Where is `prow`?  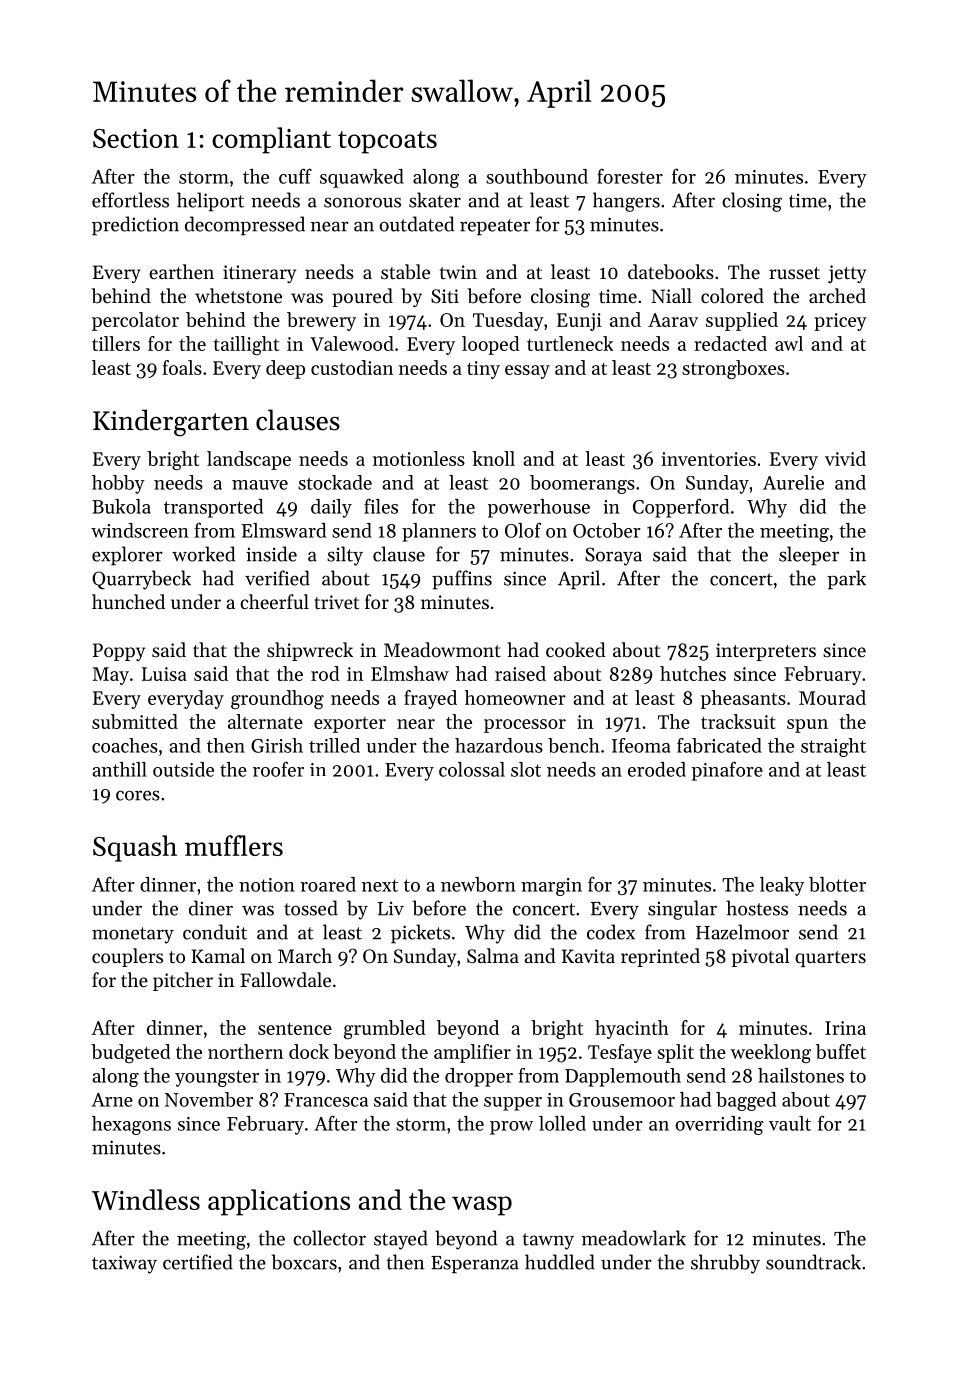
prow is located at coordinates (511, 1128).
